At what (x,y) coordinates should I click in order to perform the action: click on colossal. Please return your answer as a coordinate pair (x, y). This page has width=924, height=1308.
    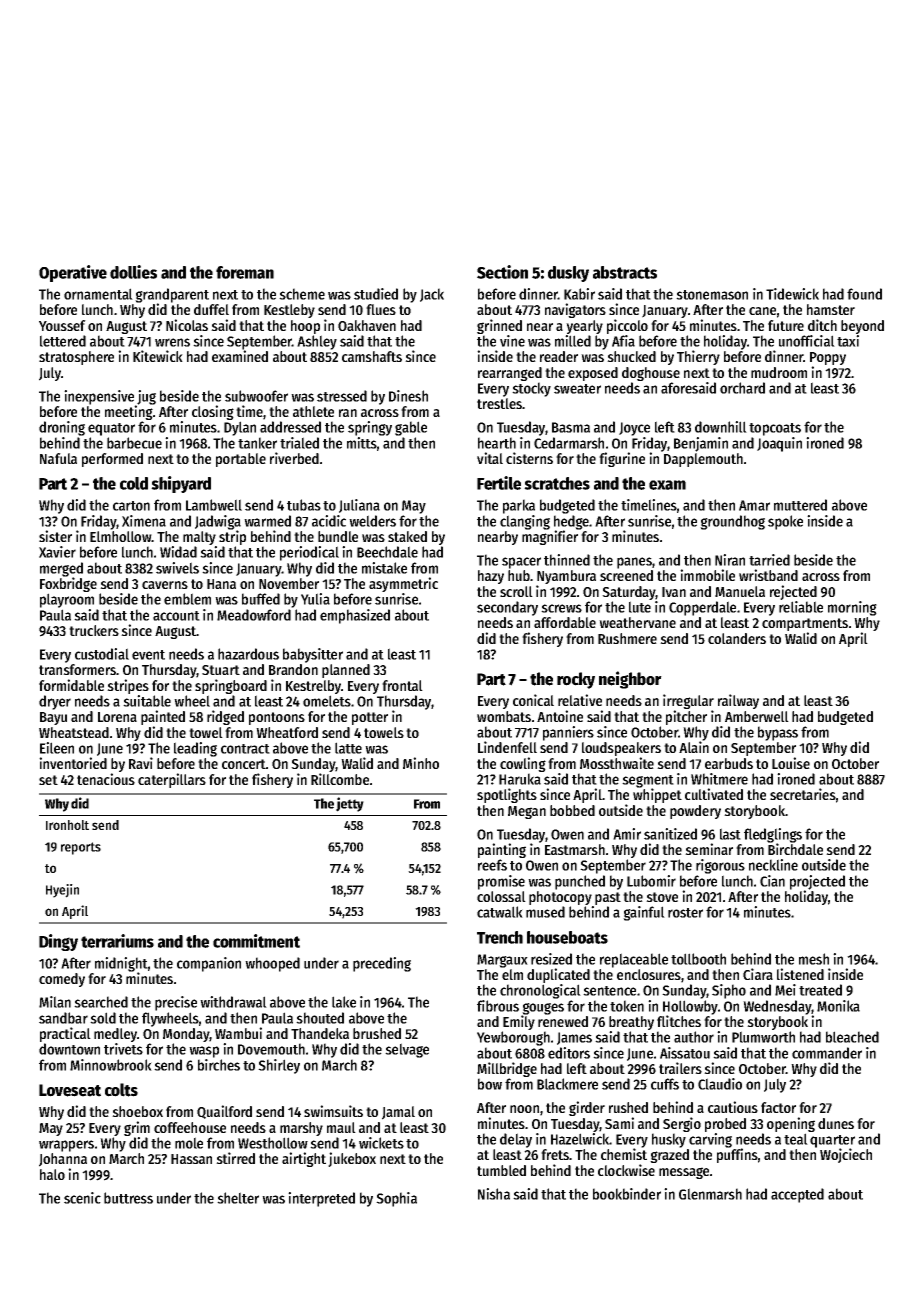
    Looking at the image, I should click on (501, 896).
